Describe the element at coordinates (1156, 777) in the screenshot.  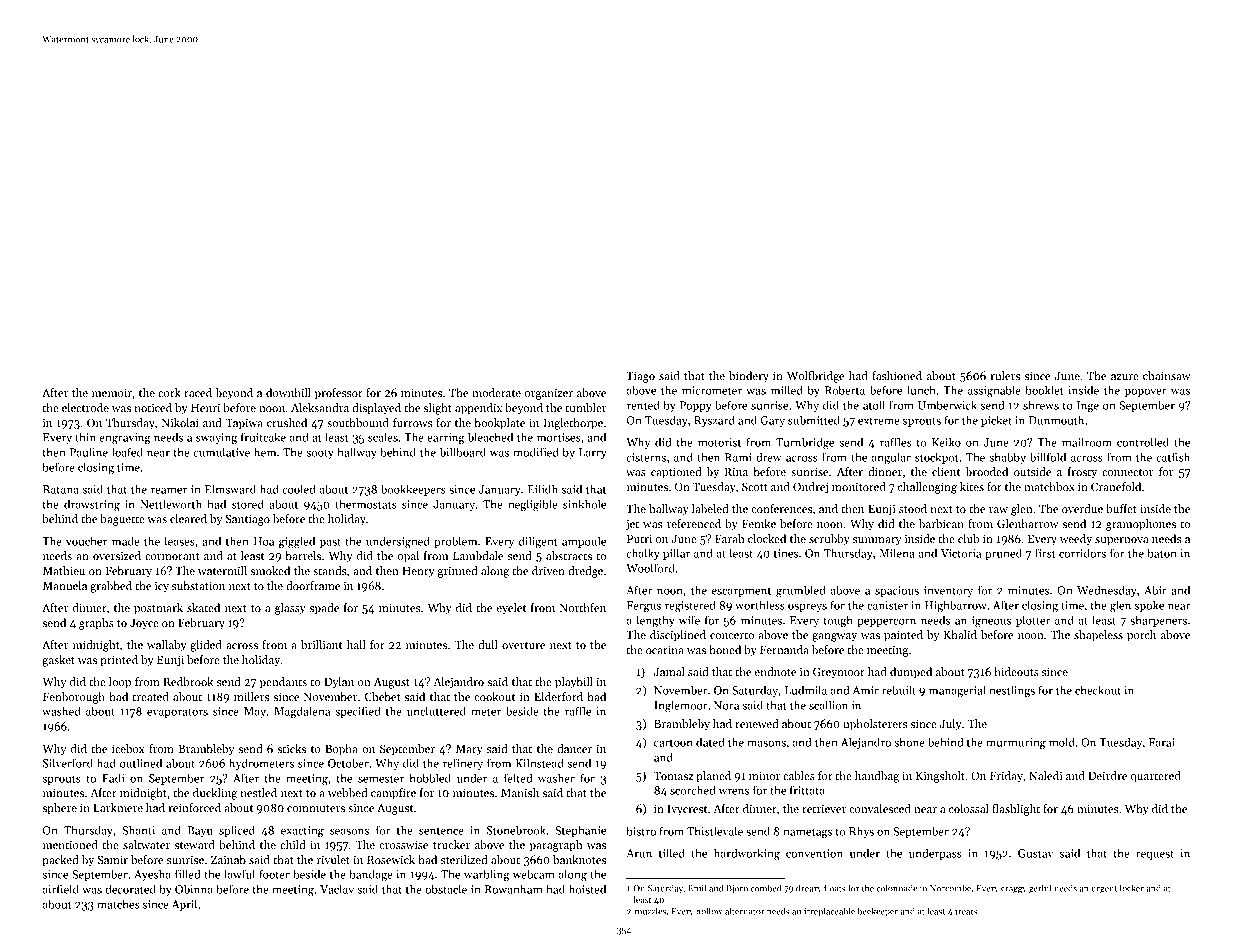
I see `quartered` at that location.
